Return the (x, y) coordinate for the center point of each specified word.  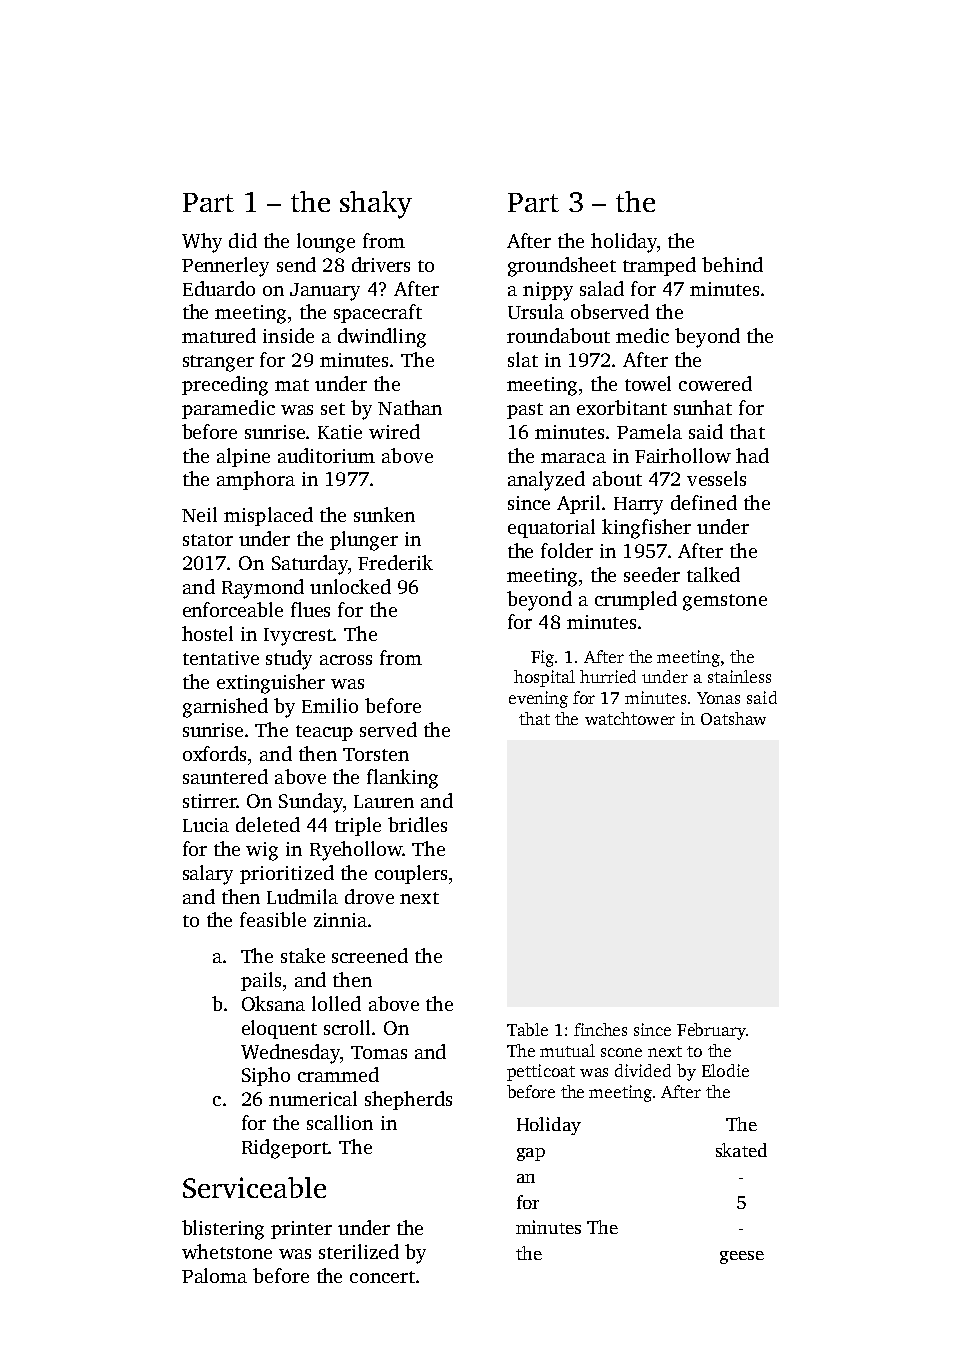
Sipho (266, 1076)
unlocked (350, 586)
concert (382, 1277)
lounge (326, 243)
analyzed (546, 481)
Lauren (384, 801)
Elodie (725, 1070)
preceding (225, 386)
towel (648, 383)
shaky (376, 205)
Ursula (536, 311)
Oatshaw (733, 718)
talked (713, 574)
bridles (417, 824)
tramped (659, 266)
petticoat (541, 1072)
